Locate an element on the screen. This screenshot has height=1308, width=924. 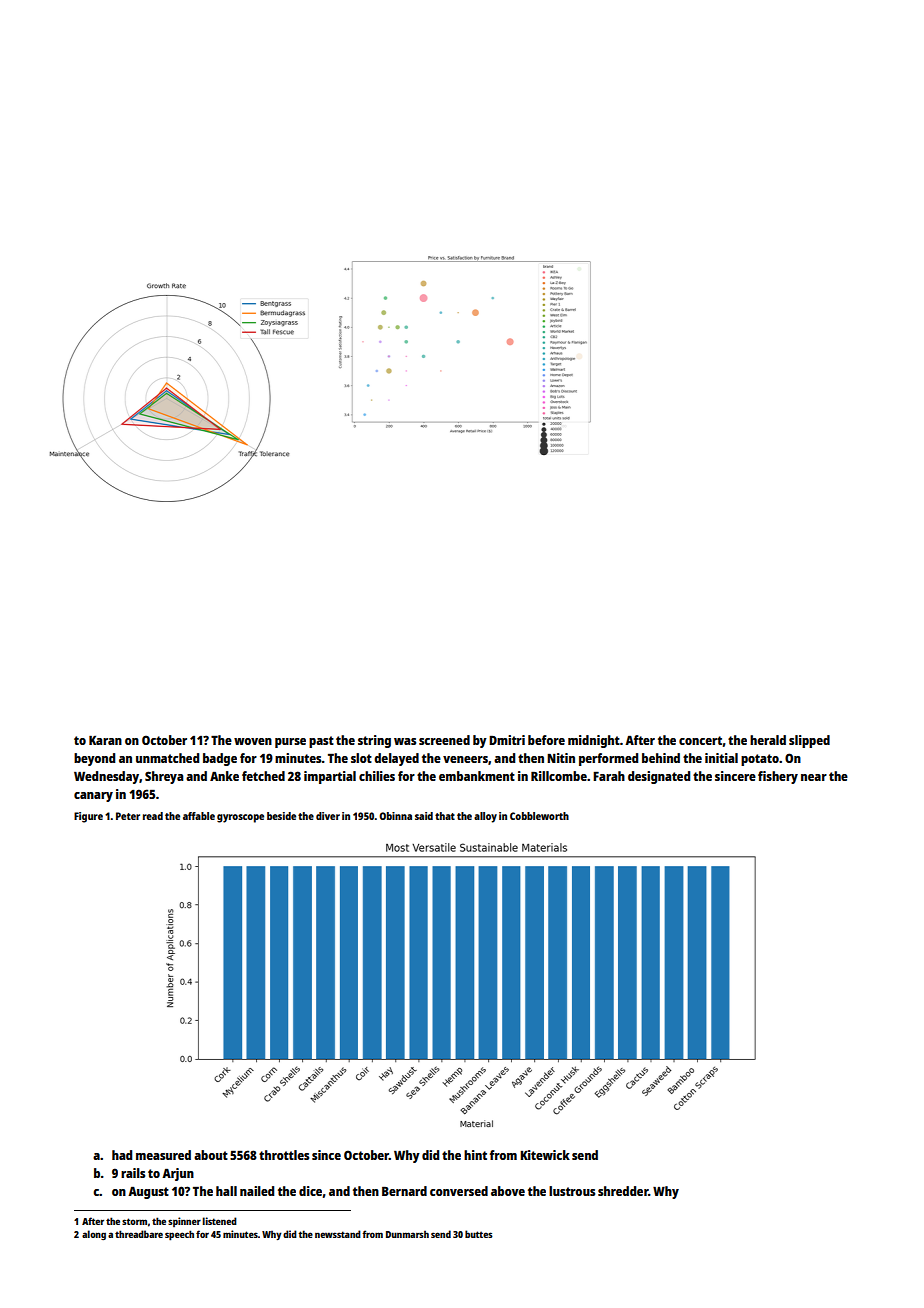
Kitewick is located at coordinates (545, 1155).
